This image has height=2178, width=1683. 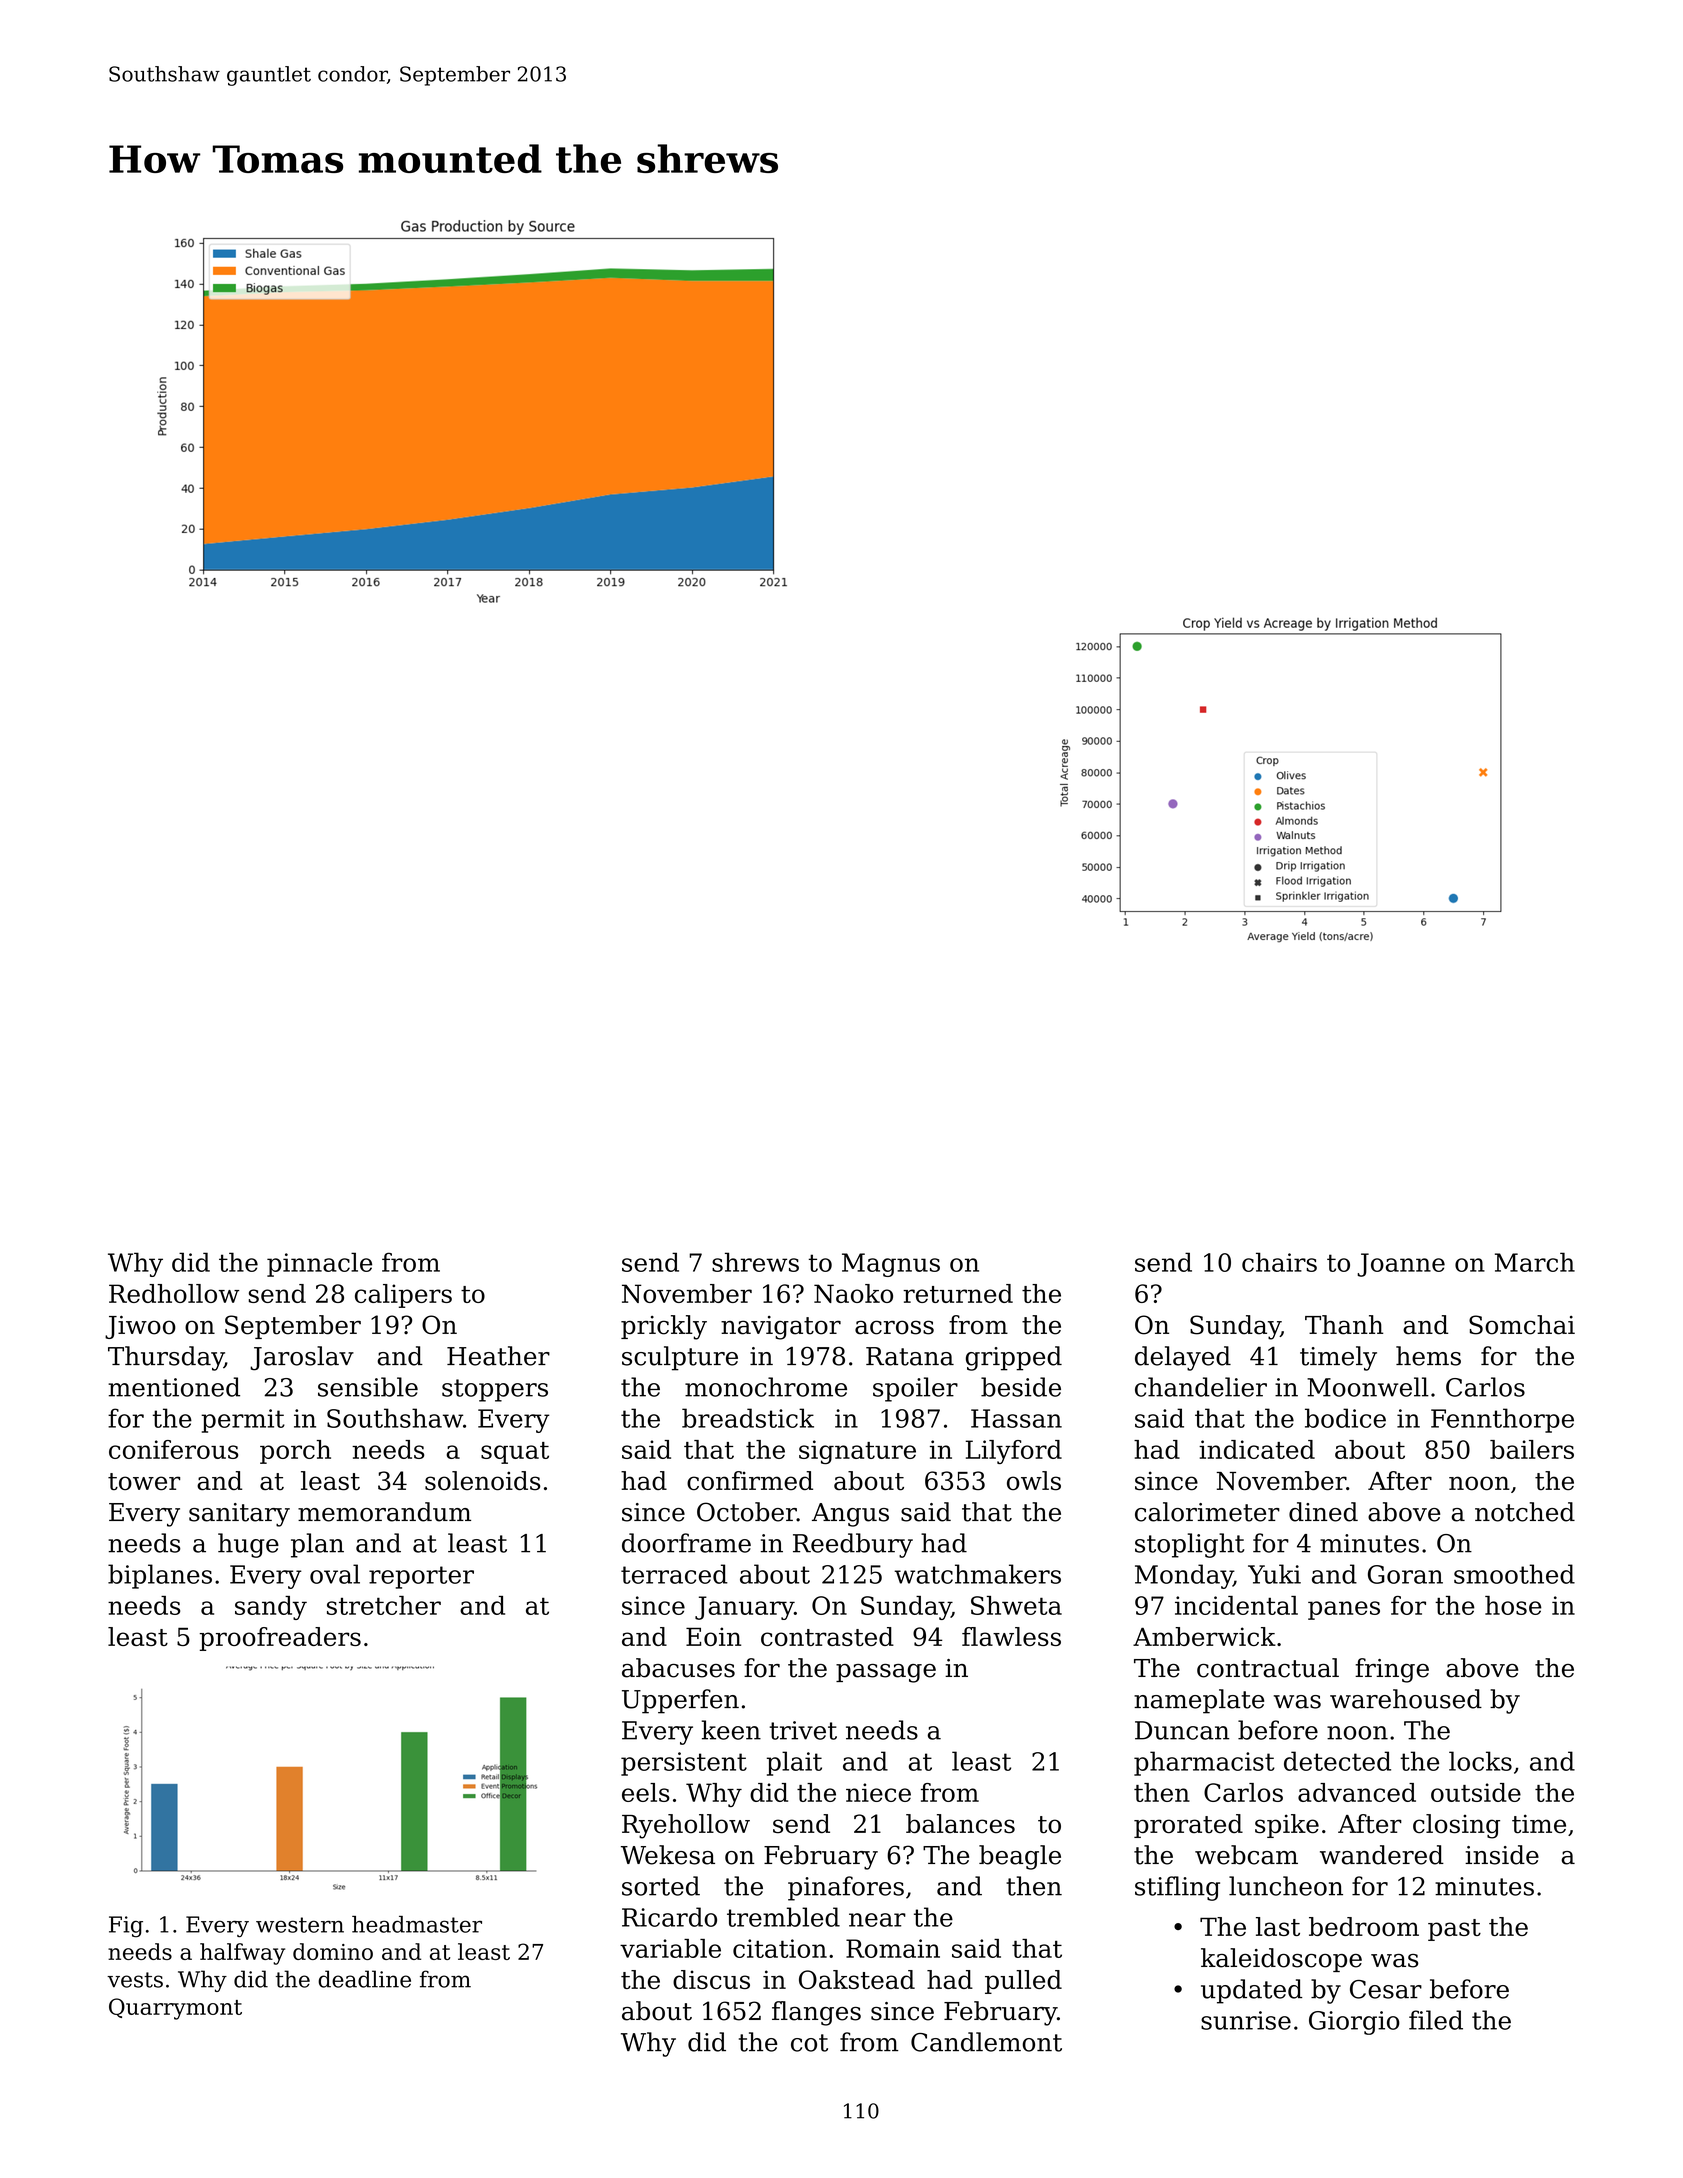 What do you see at coordinates (384, 1512) in the image?
I see `memorandum` at bounding box center [384, 1512].
